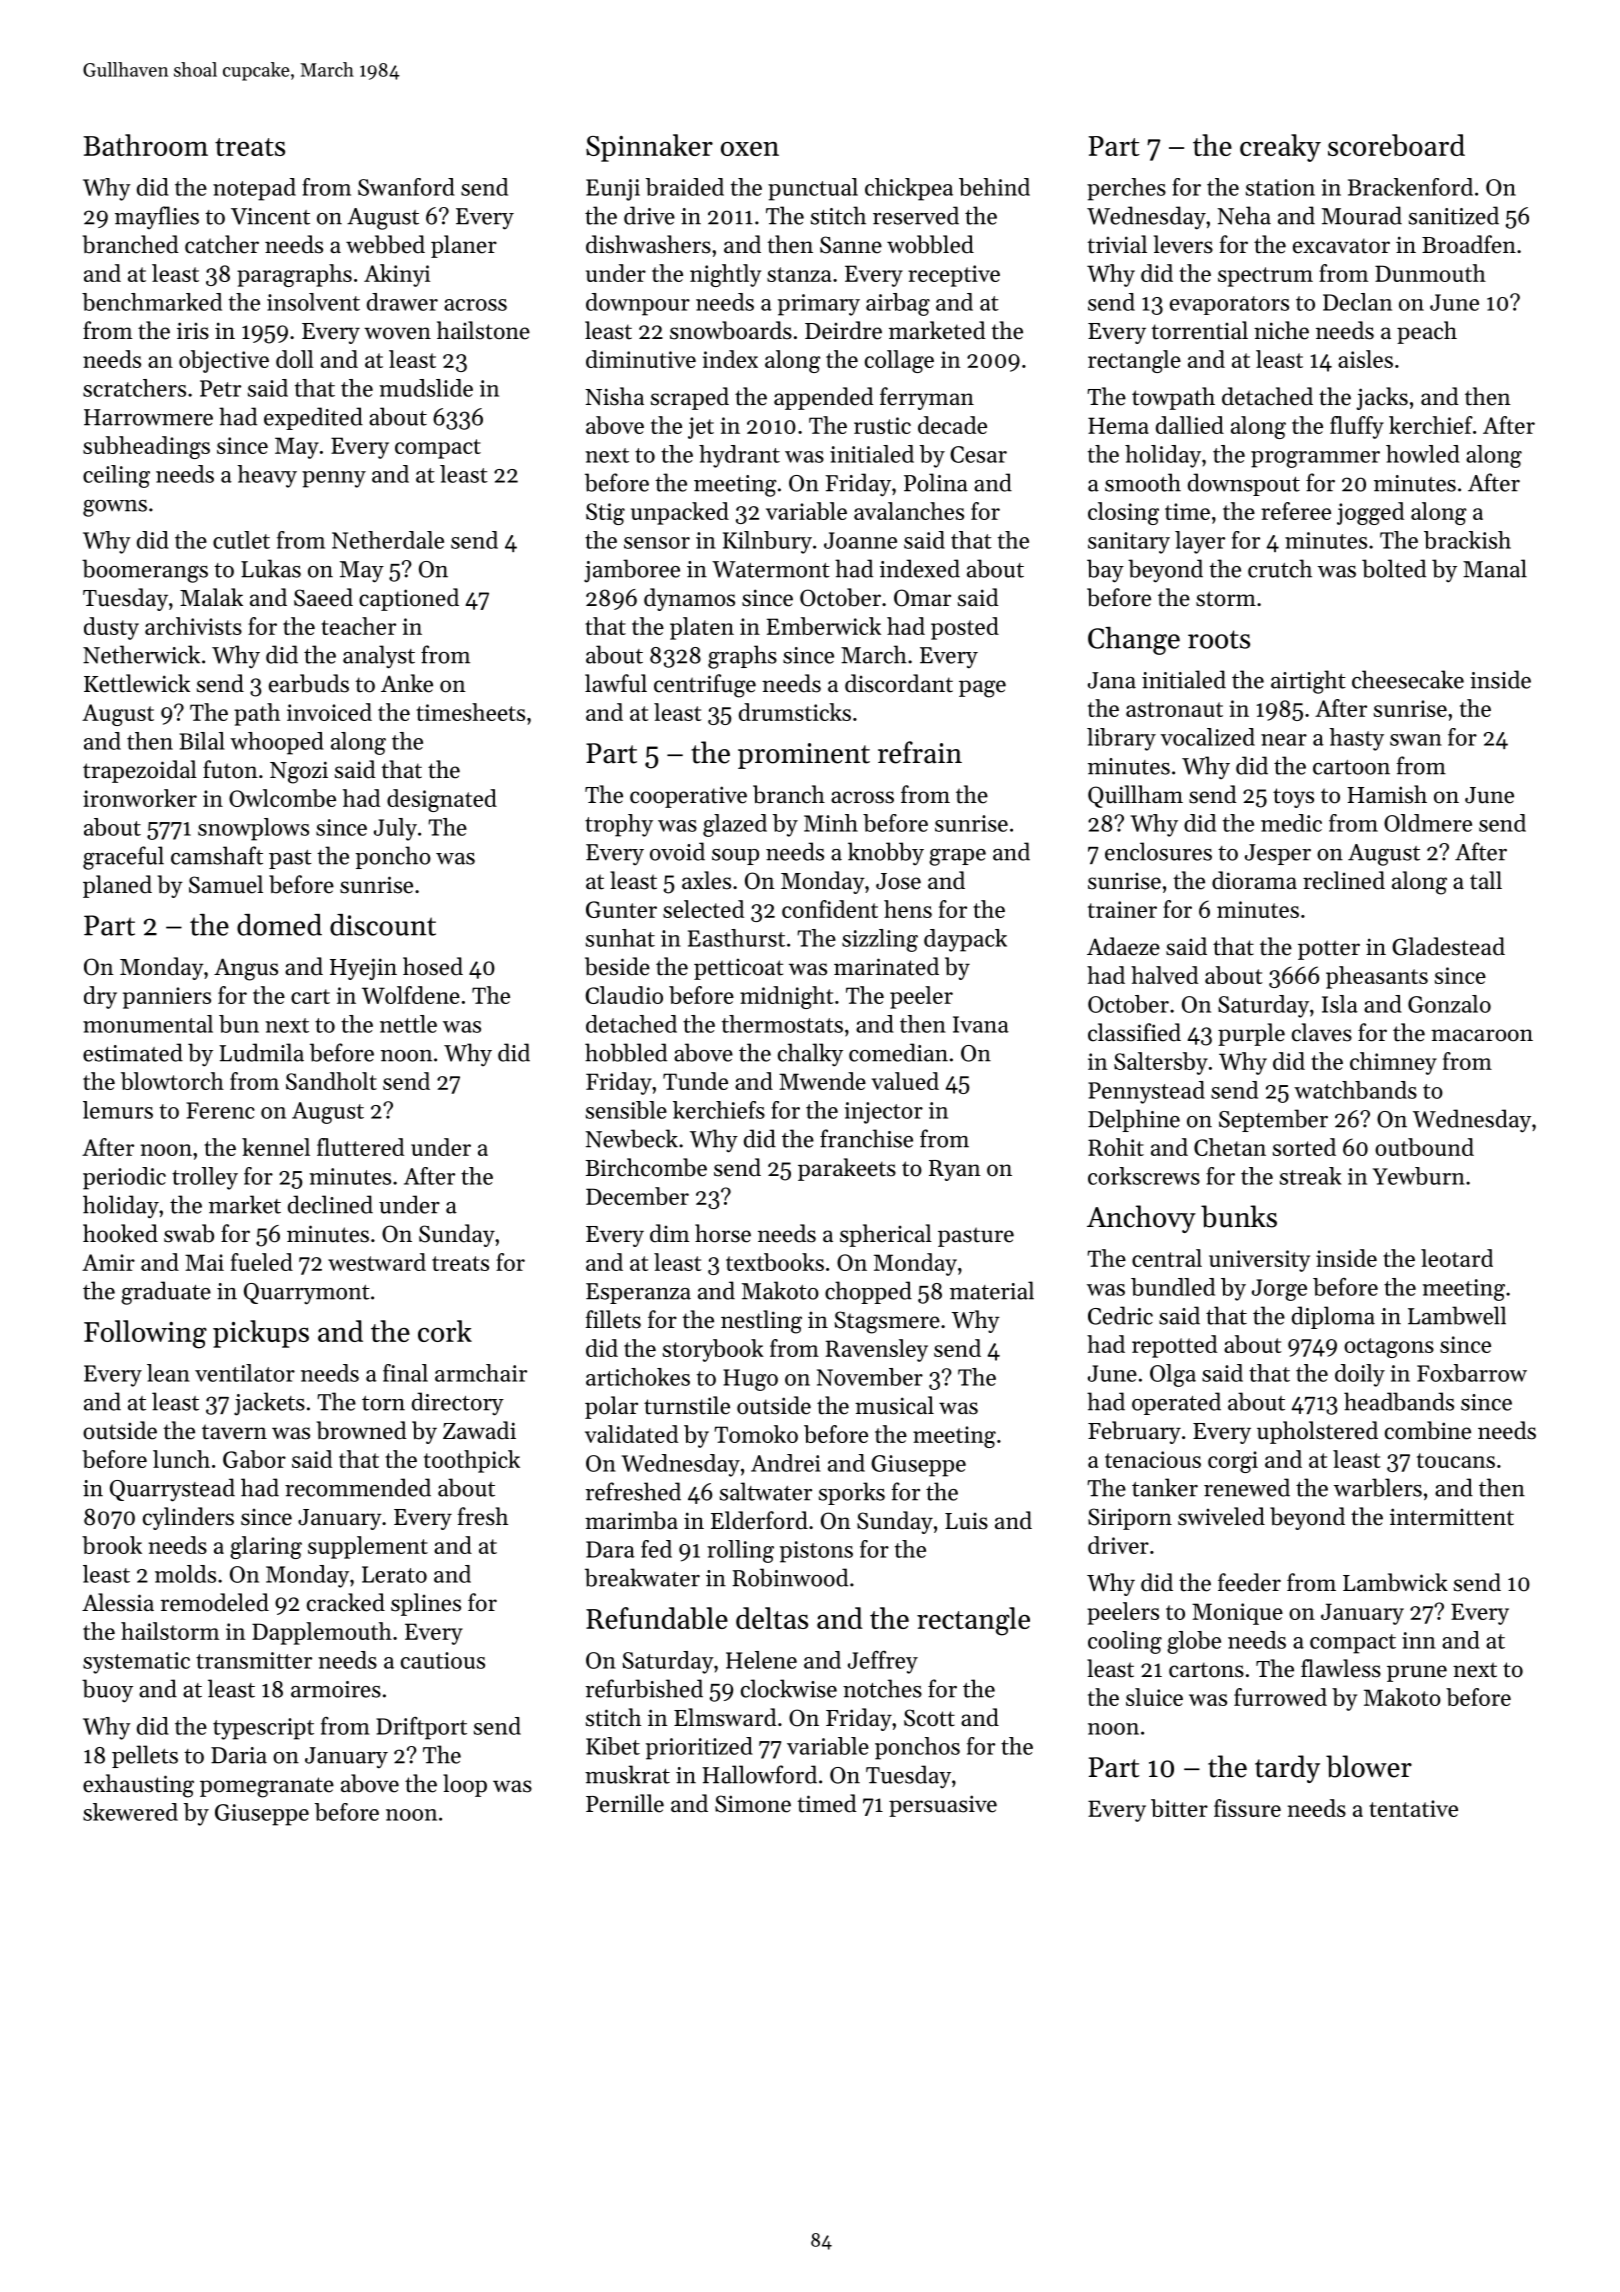 The width and height of the screenshot is (1620, 2292). I want to click on saltwater, so click(766, 1491).
